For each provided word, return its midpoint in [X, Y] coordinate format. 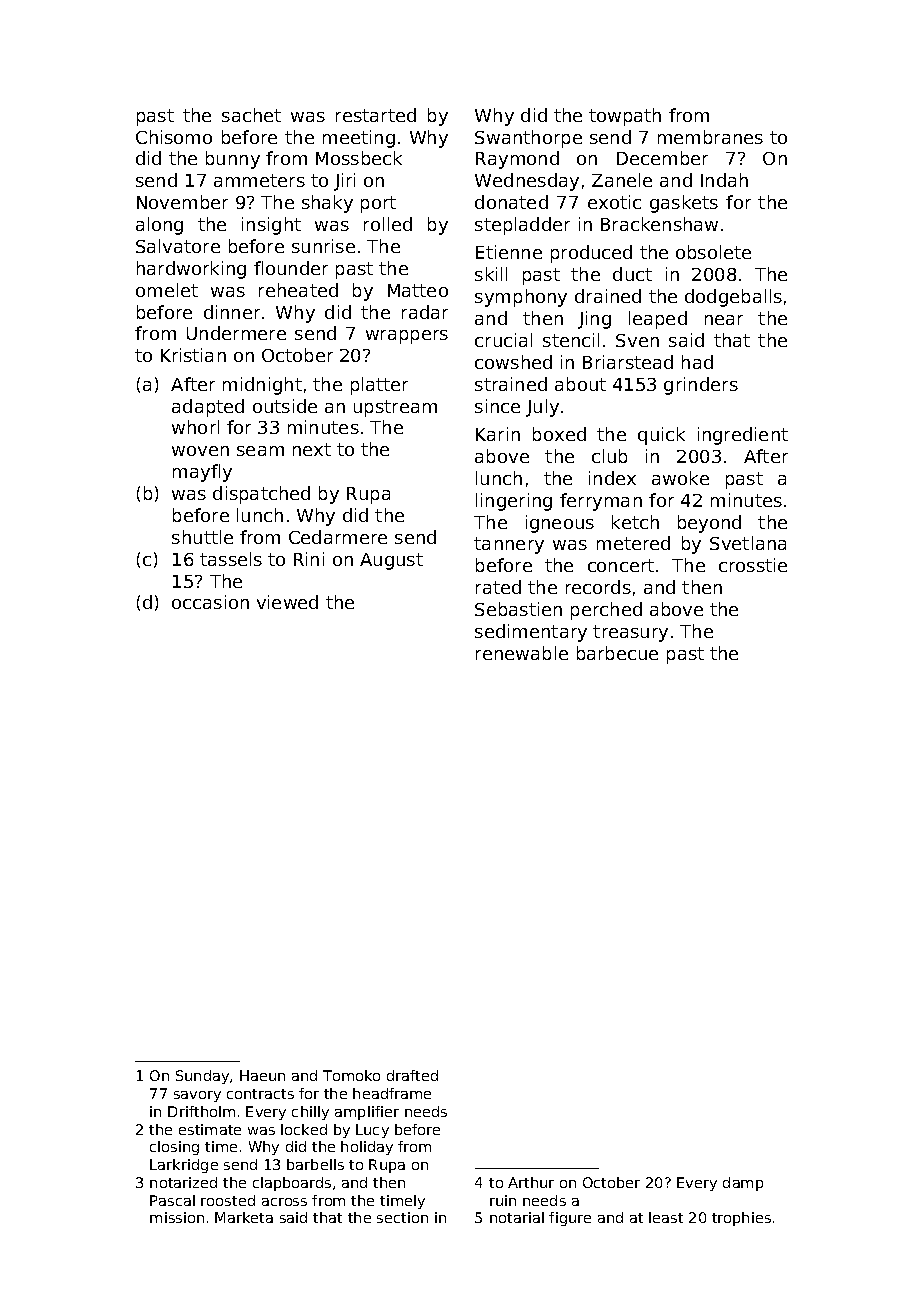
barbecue [617, 653]
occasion [210, 602]
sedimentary [531, 633]
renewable [522, 653]
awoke [680, 478]
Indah [724, 180]
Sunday [202, 1077]
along [159, 226]
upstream [395, 408]
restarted [376, 115]
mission [177, 1217]
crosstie [753, 565]
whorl [195, 427]
